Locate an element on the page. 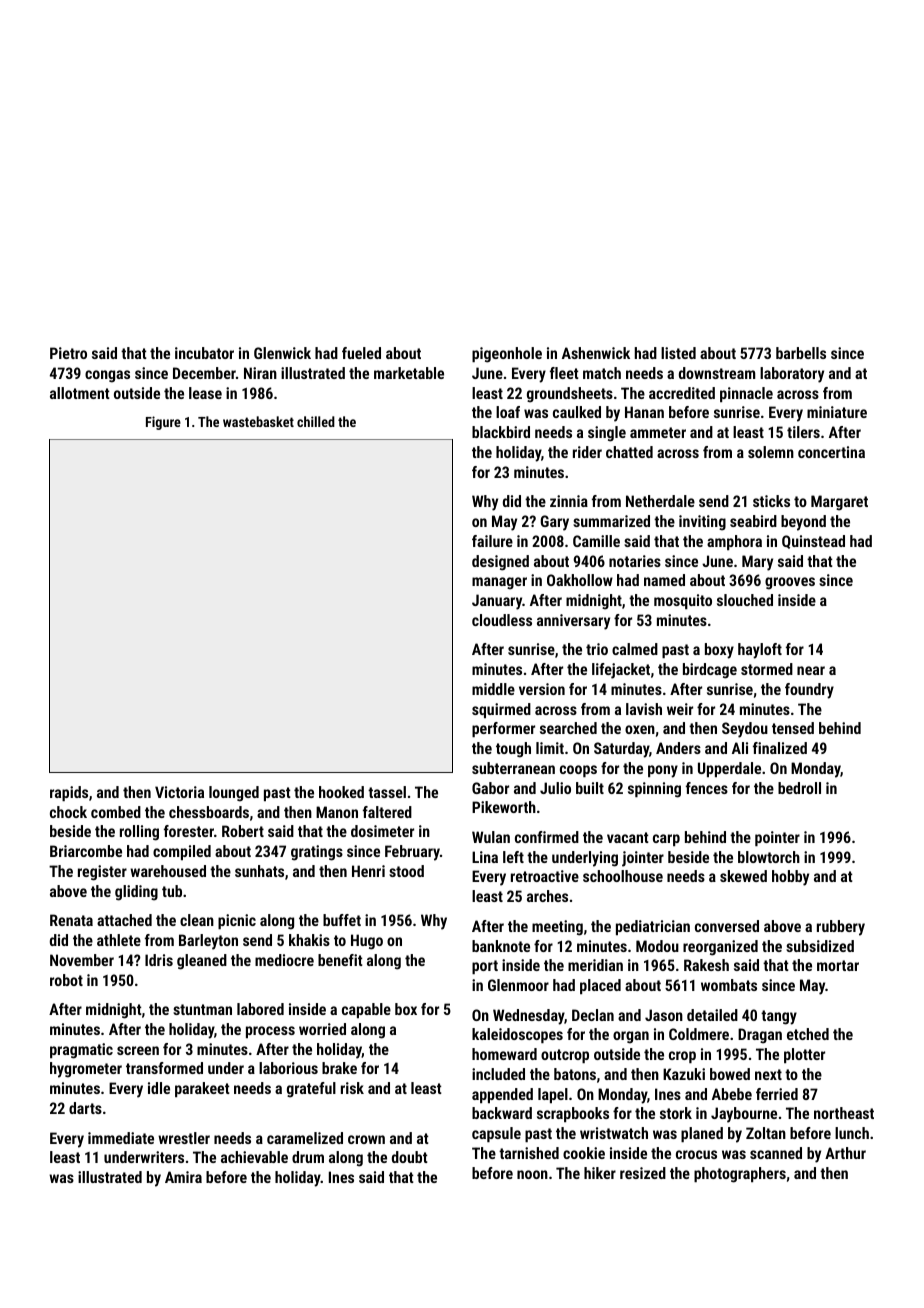 This document has height=1308, width=924. Amira is located at coordinates (183, 1177).
